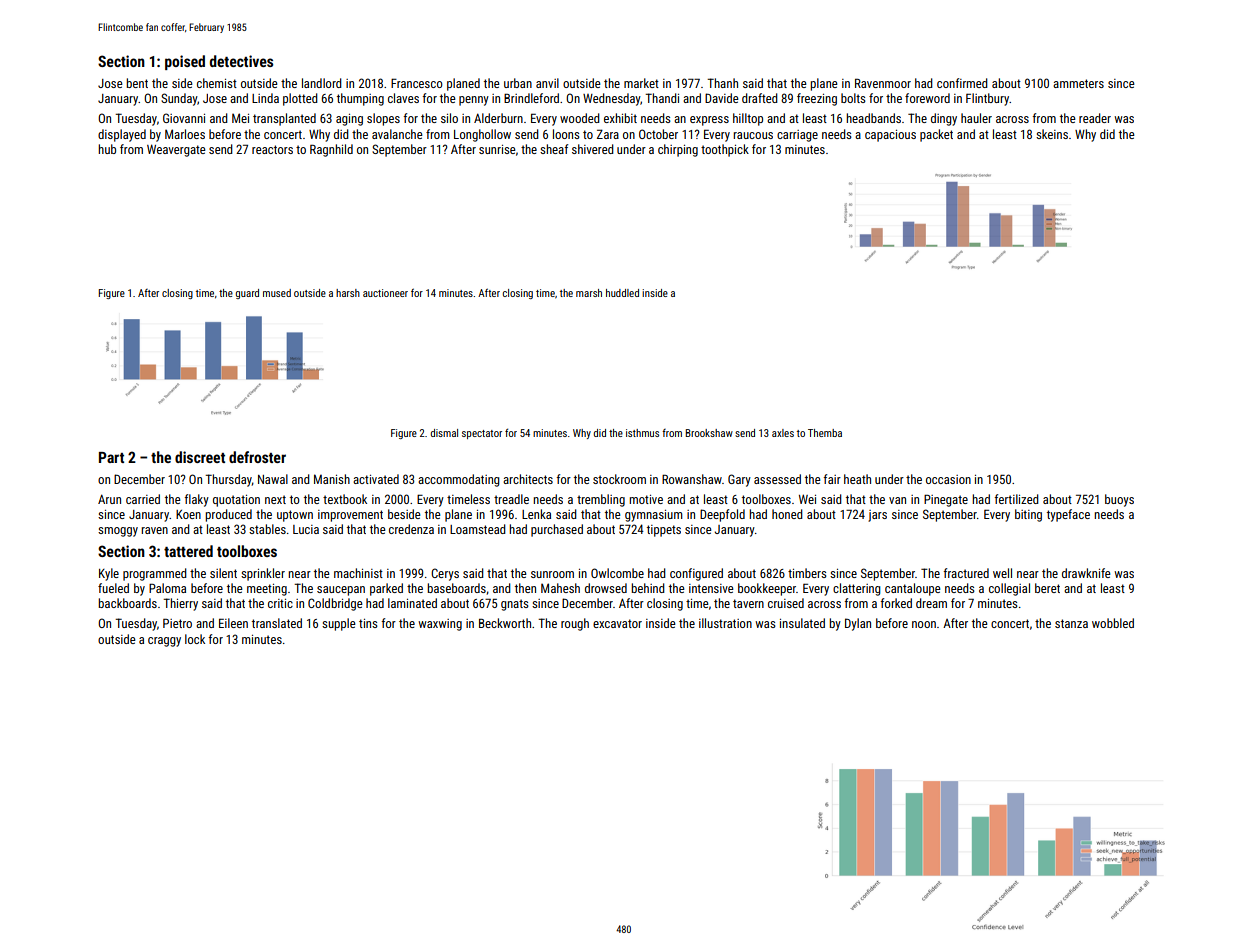 The width and height of the page is (1233, 952). Describe the element at coordinates (825, 433) in the page. I see `Themba` at that location.
